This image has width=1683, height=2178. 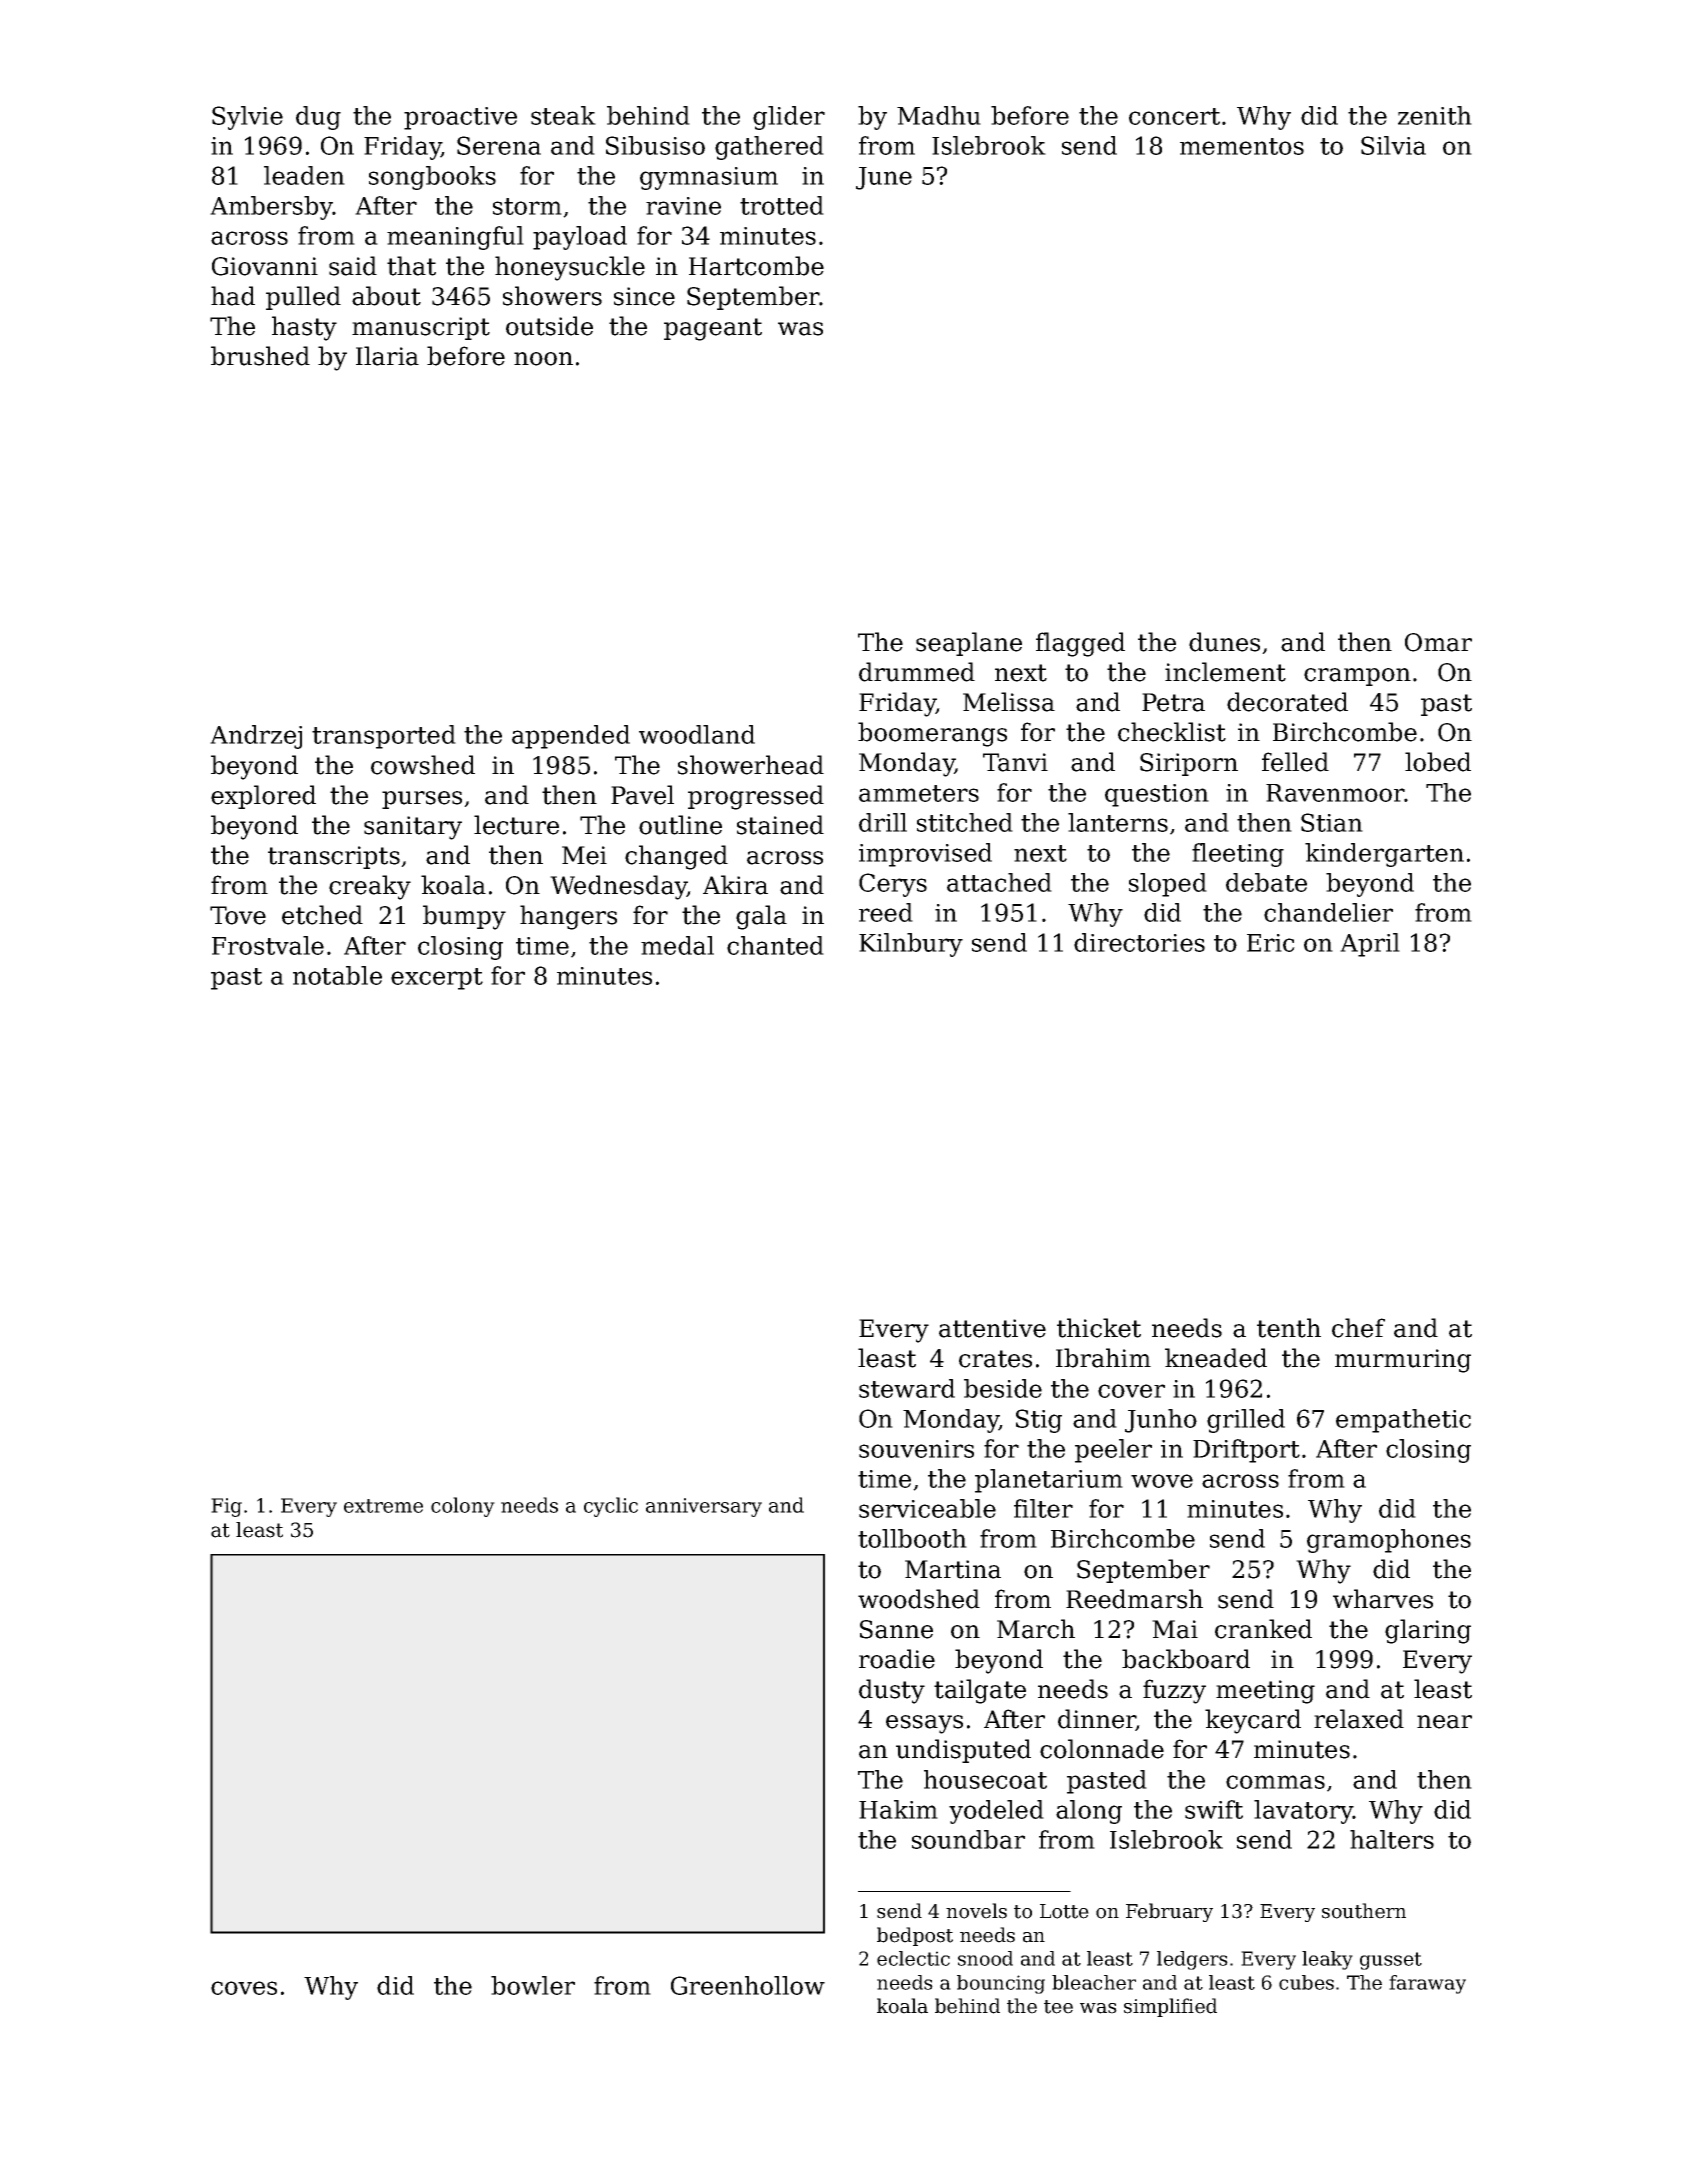 What do you see at coordinates (1393, 145) in the image?
I see `Silvia` at bounding box center [1393, 145].
